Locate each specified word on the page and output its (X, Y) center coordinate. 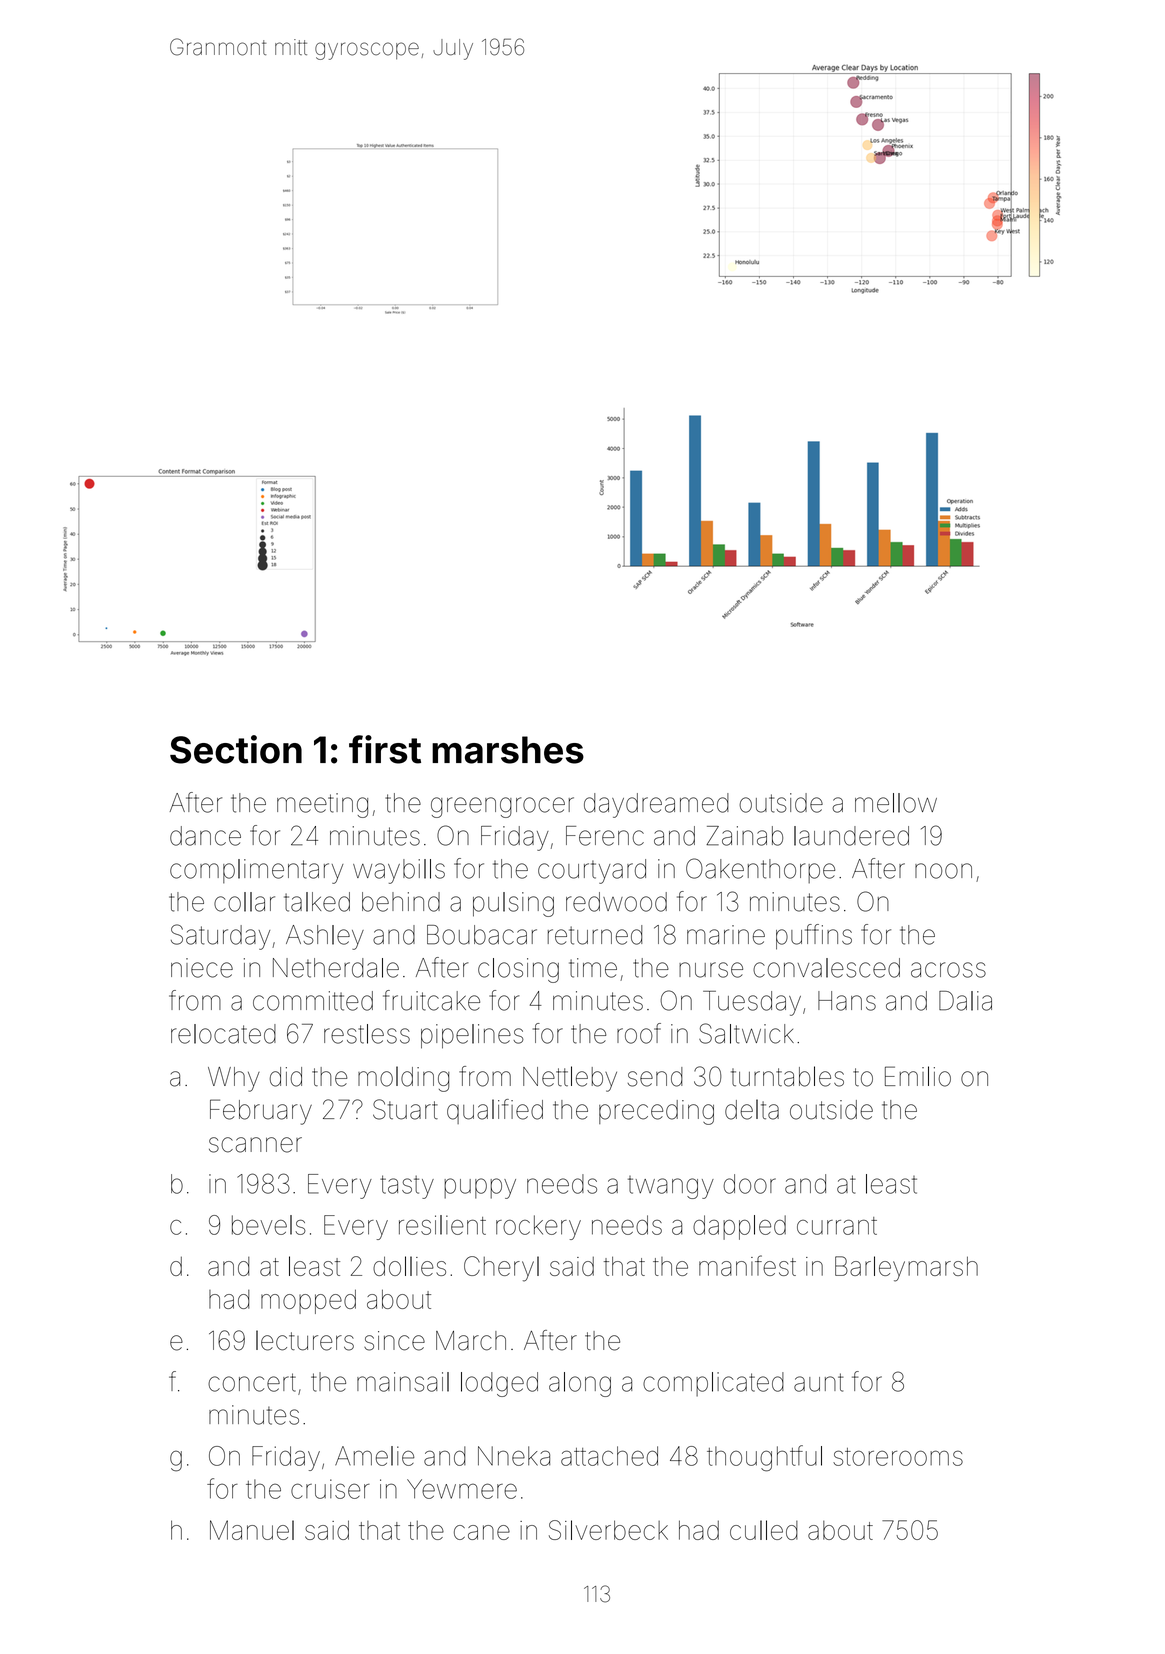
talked (317, 902)
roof (639, 1033)
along (580, 1384)
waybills (399, 871)
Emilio (918, 1076)
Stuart (405, 1109)
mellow (896, 803)
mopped (308, 1301)
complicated (713, 1384)
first (385, 749)
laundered (851, 836)
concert (252, 1382)
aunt (818, 1382)
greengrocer (502, 807)
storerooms (898, 1457)
